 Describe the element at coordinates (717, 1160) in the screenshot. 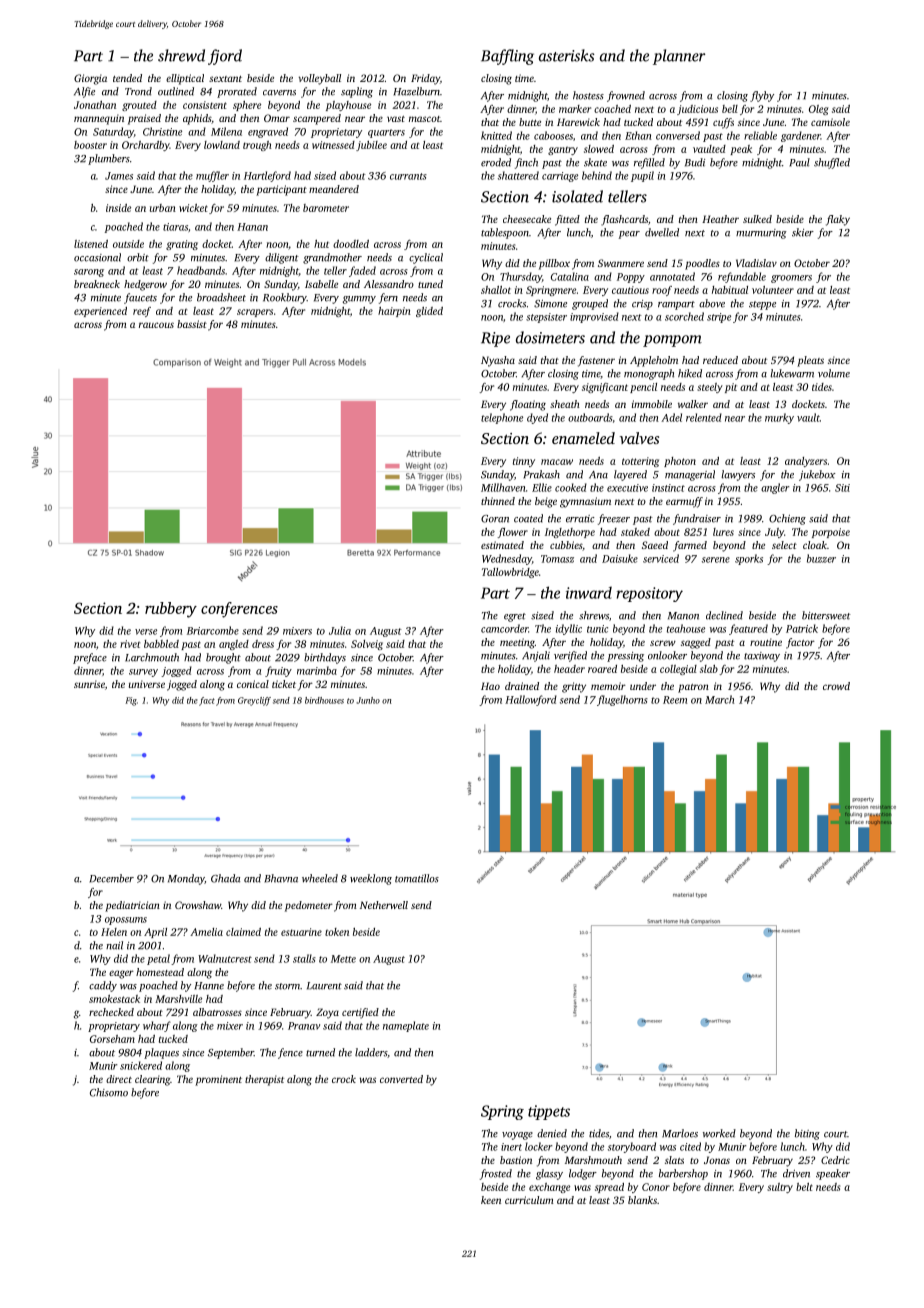

I see `Jonas` at that location.
